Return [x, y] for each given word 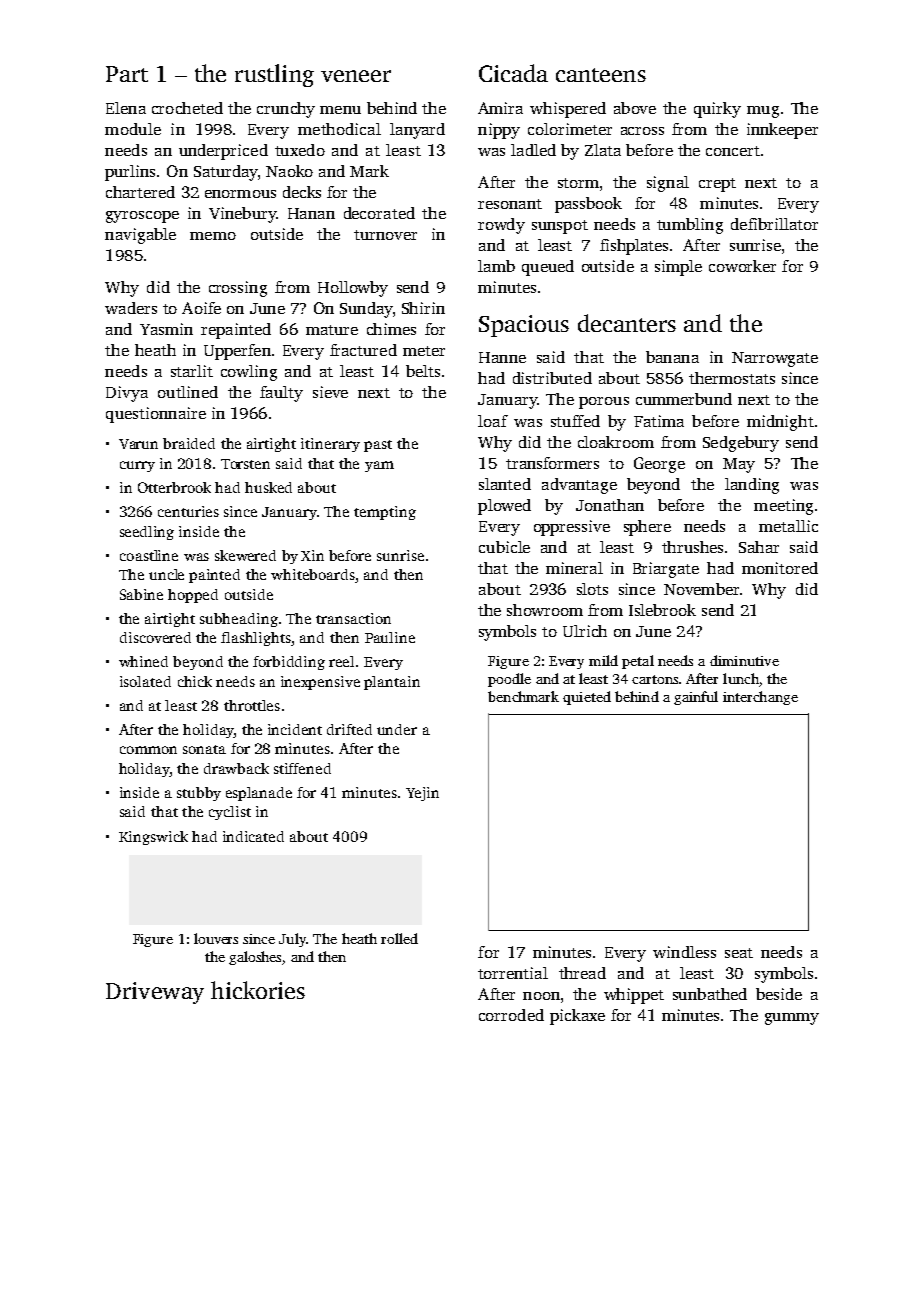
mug [763, 112]
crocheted [187, 108]
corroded [511, 1015]
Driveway [155, 993]
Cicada [513, 73]
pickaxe [577, 1017]
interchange [760, 698]
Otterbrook [174, 487]
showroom [545, 610]
